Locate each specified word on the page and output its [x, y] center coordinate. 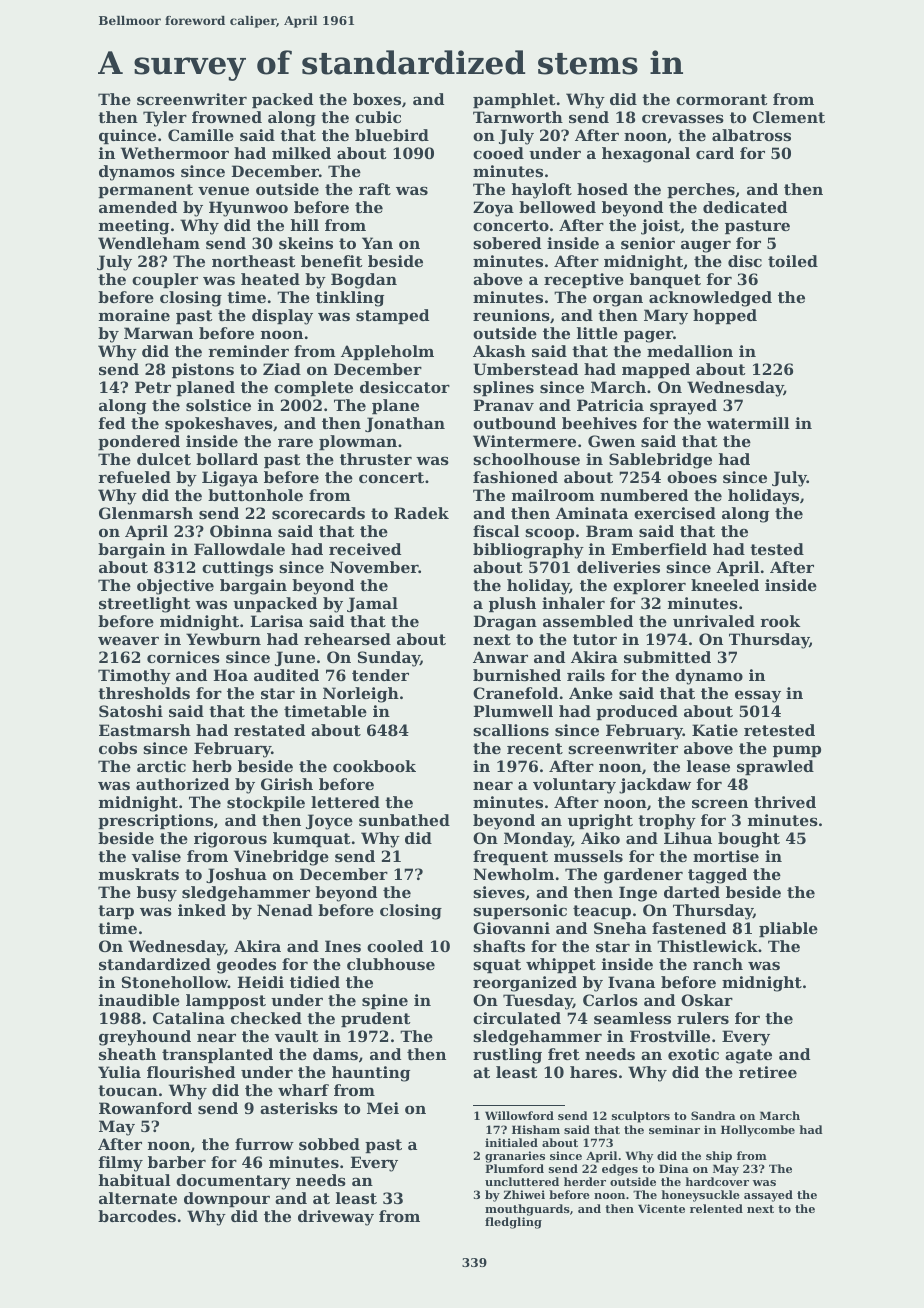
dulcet [164, 459]
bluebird [392, 135]
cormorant [721, 99]
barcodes [137, 1216]
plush [512, 604]
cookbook [374, 766]
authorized [182, 784]
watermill [748, 423]
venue [223, 190]
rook [780, 621]
